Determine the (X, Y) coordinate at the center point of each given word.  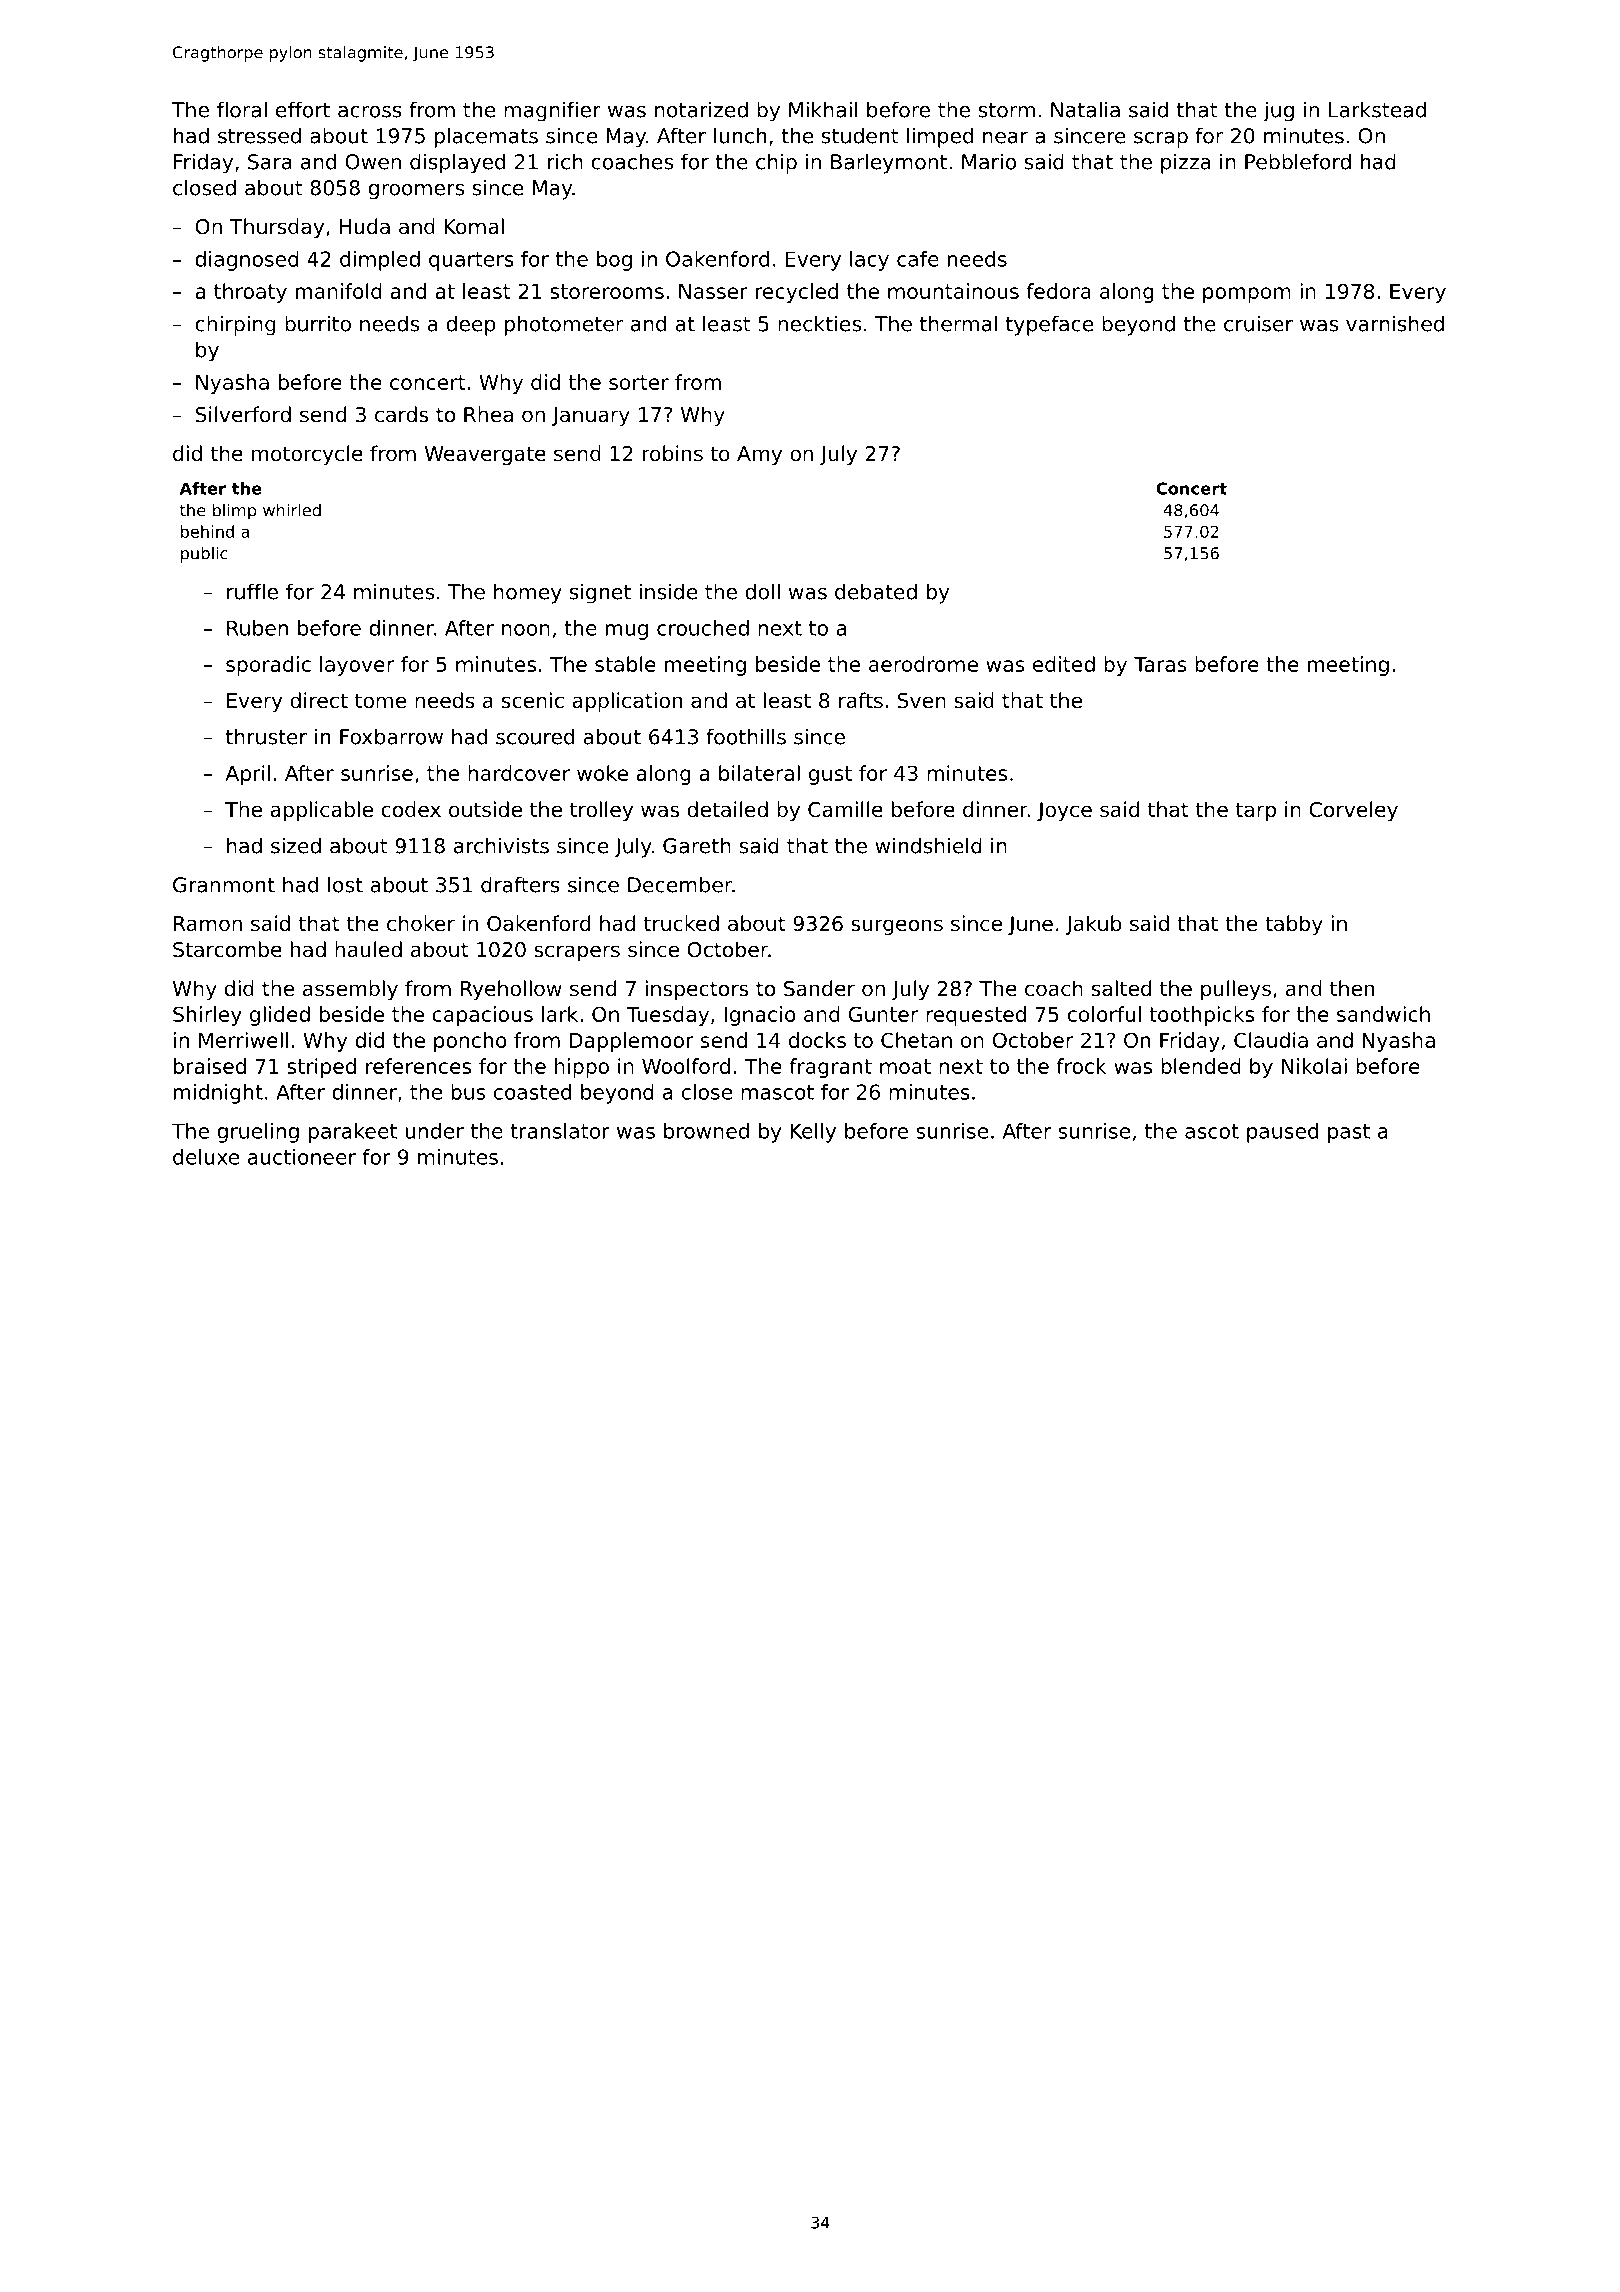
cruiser (1258, 323)
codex (411, 809)
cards (401, 414)
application (627, 702)
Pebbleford (1298, 161)
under (434, 1131)
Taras (1160, 664)
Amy (759, 455)
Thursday (277, 228)
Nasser (713, 291)
